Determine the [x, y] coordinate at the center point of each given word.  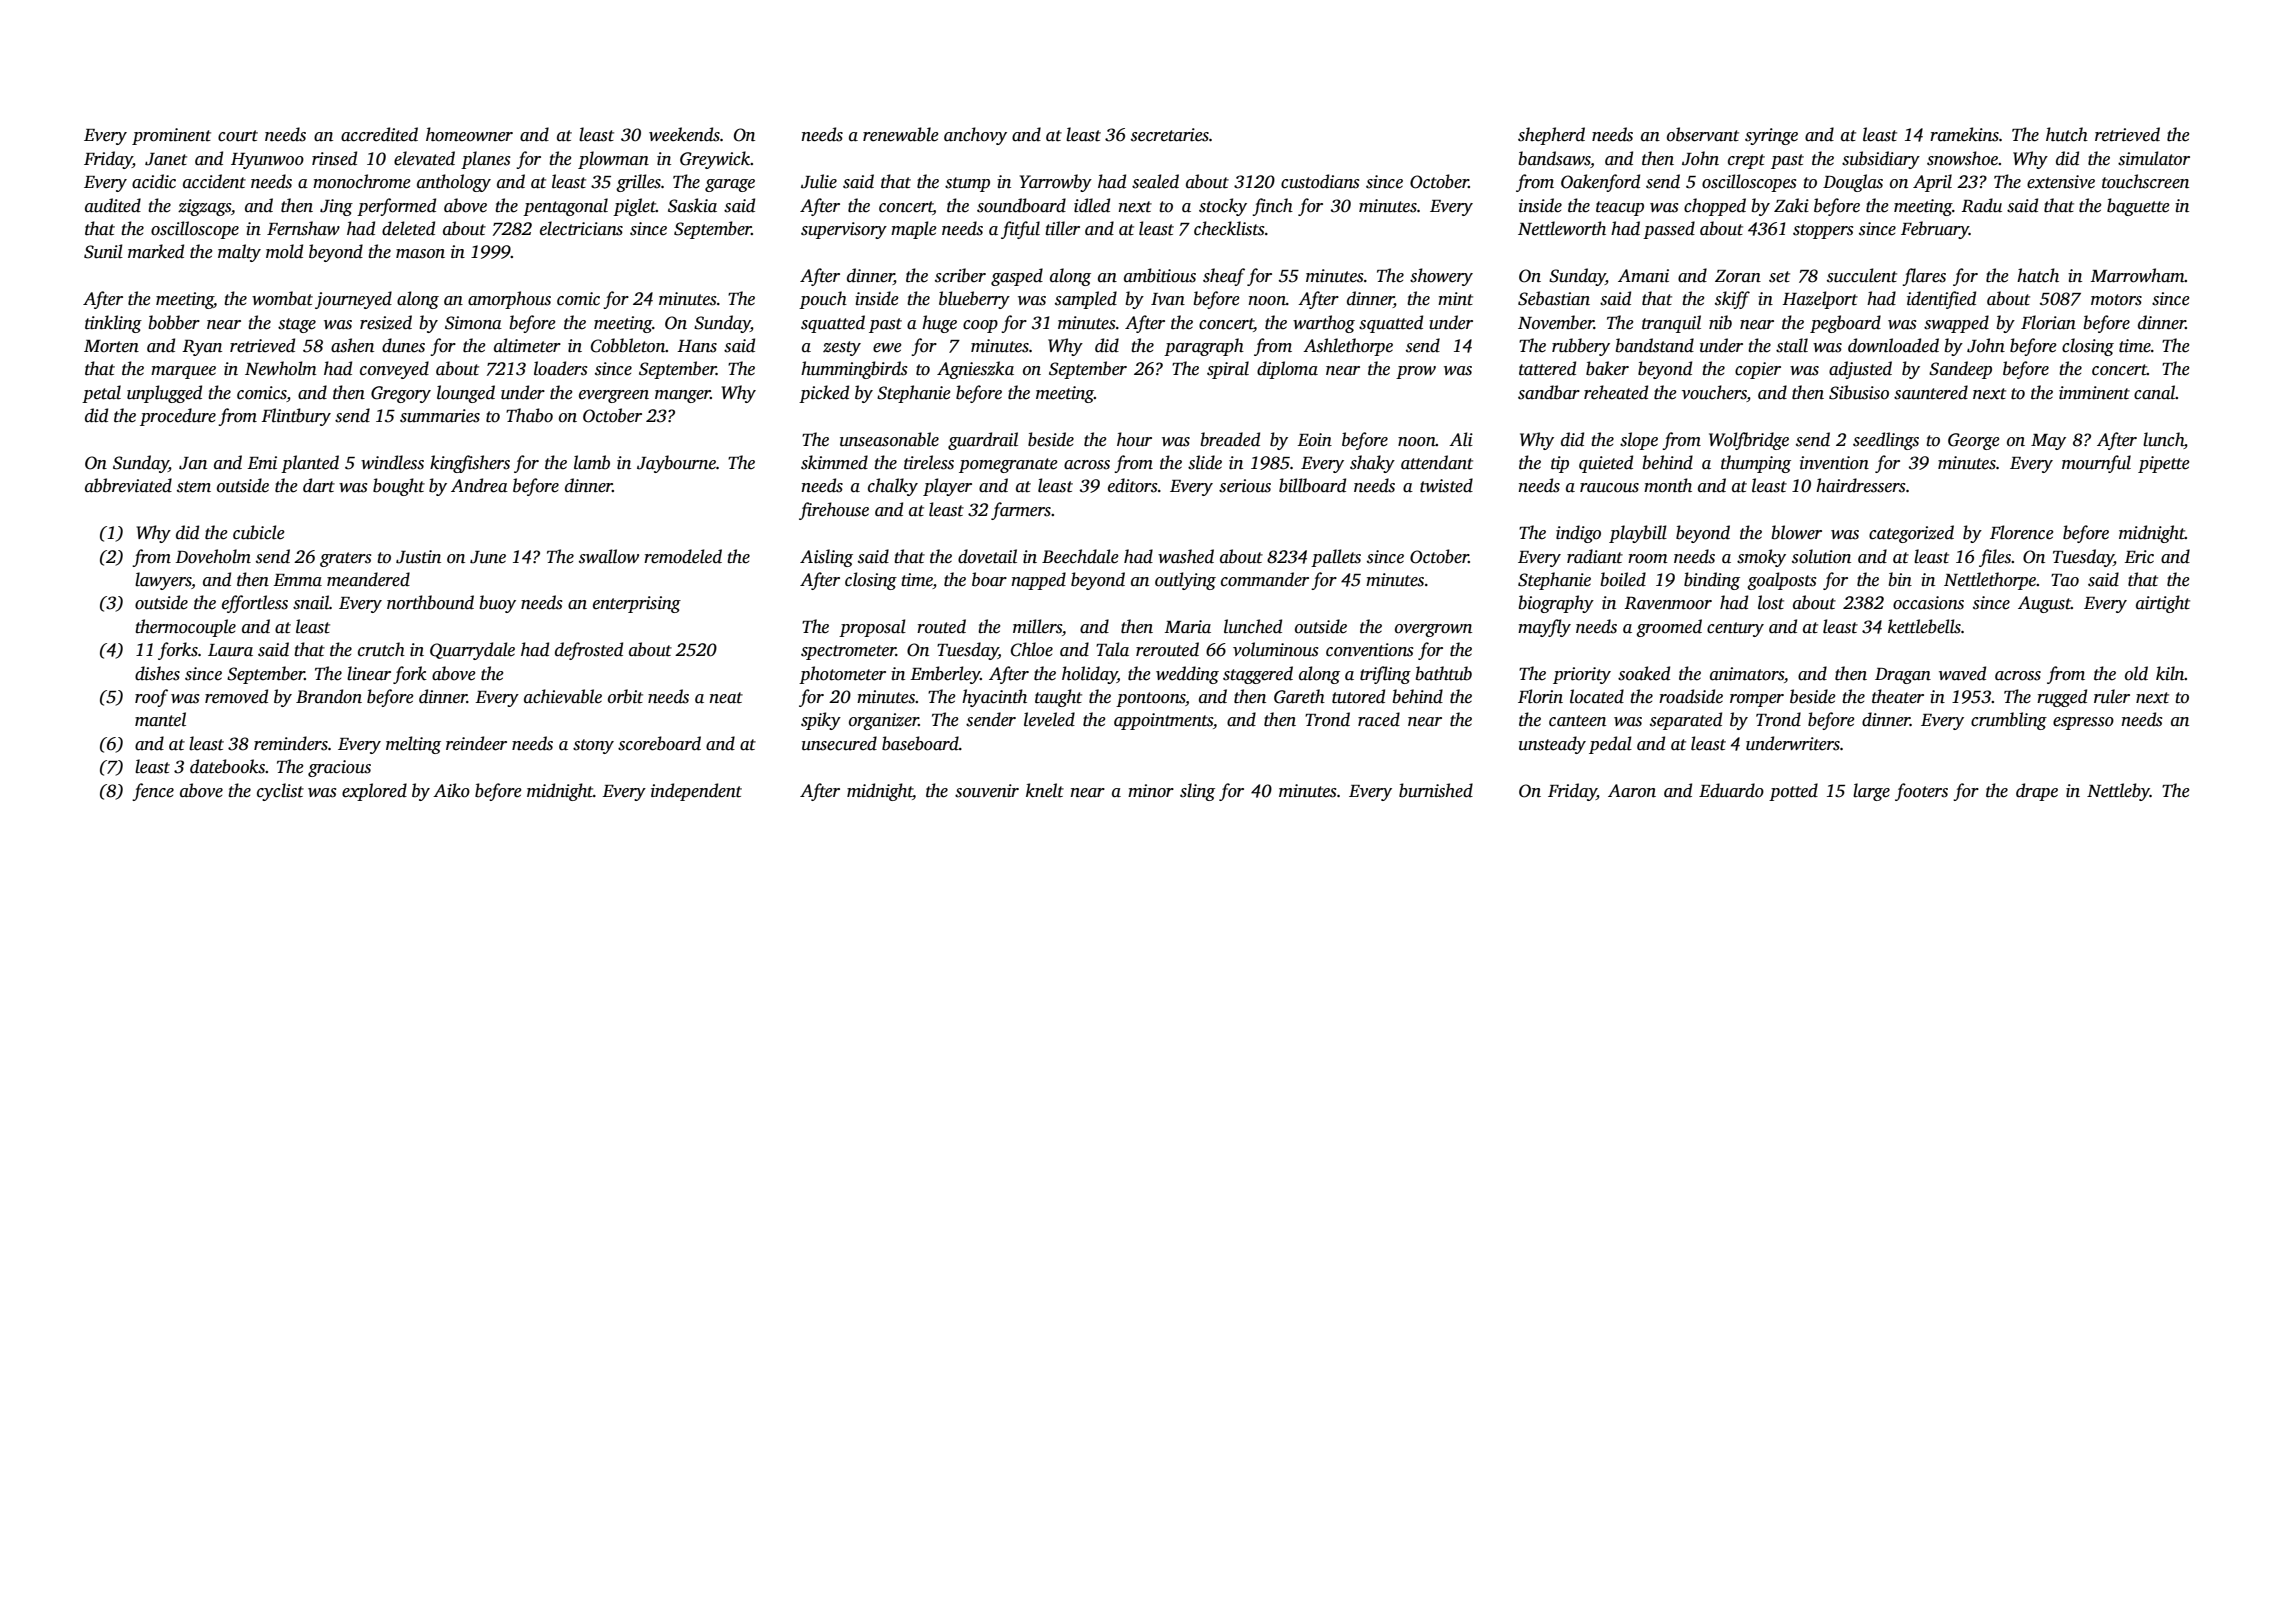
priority [1582, 675]
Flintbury [296, 417]
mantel [160, 719]
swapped [1956, 324]
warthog [1324, 324]
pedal [1610, 745]
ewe [887, 348]
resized [386, 322]
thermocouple [185, 628]
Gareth [1299, 696]
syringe [1771, 136]
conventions [1370, 650]
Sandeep [1960, 370]
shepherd [1551, 136]
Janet [166, 159]
